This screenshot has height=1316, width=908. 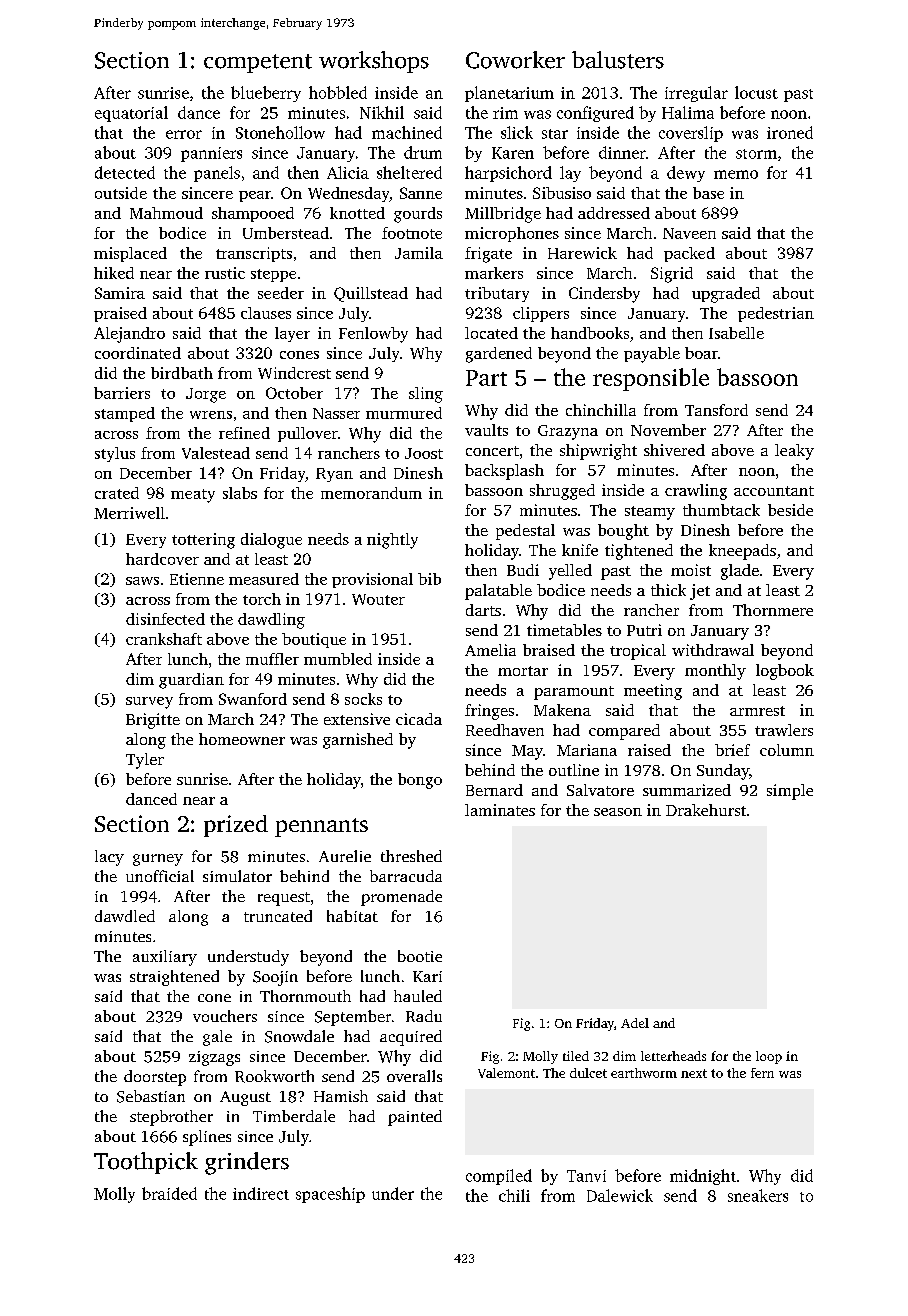 I want to click on measured, so click(x=264, y=579).
